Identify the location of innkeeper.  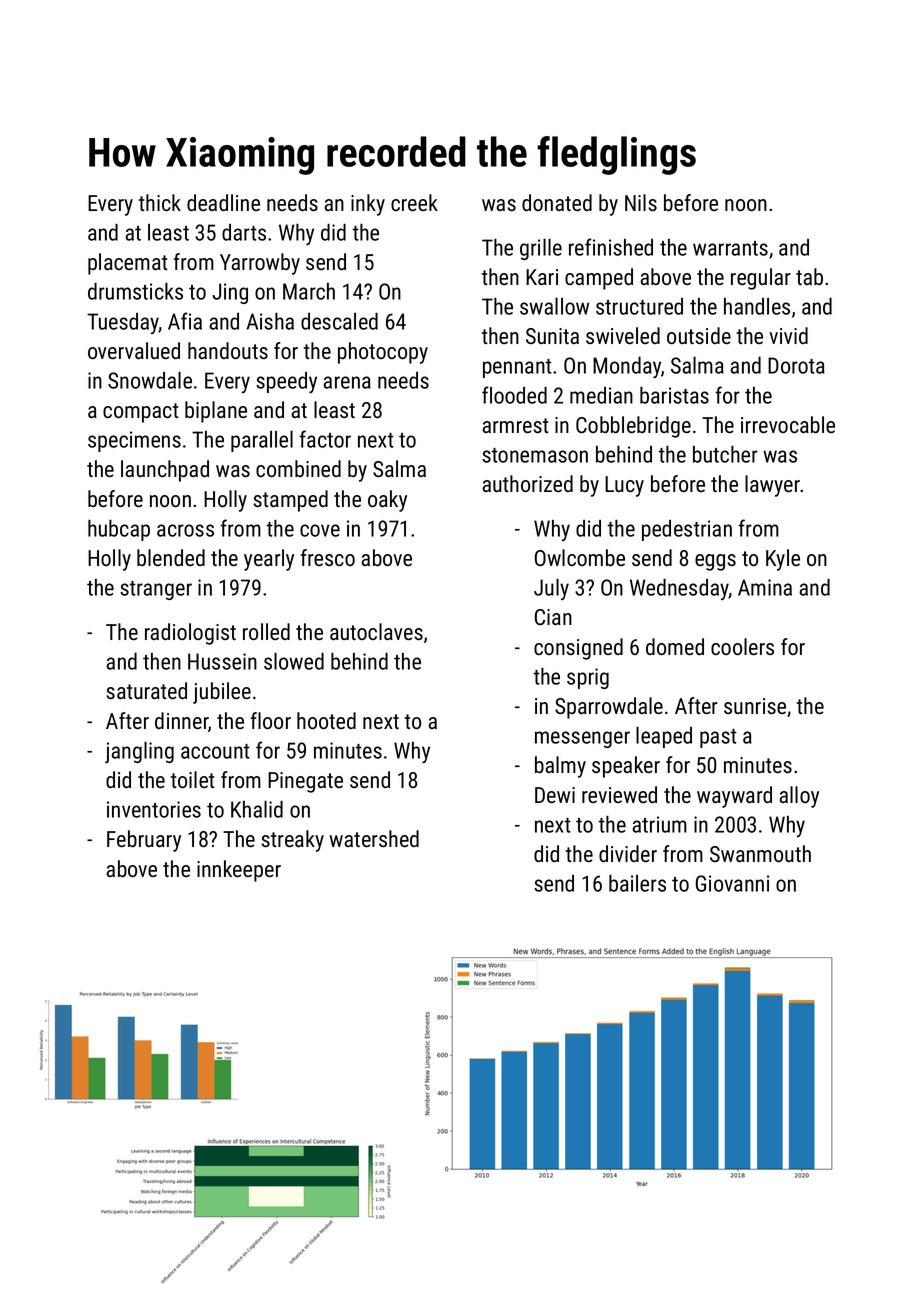
(239, 871).
